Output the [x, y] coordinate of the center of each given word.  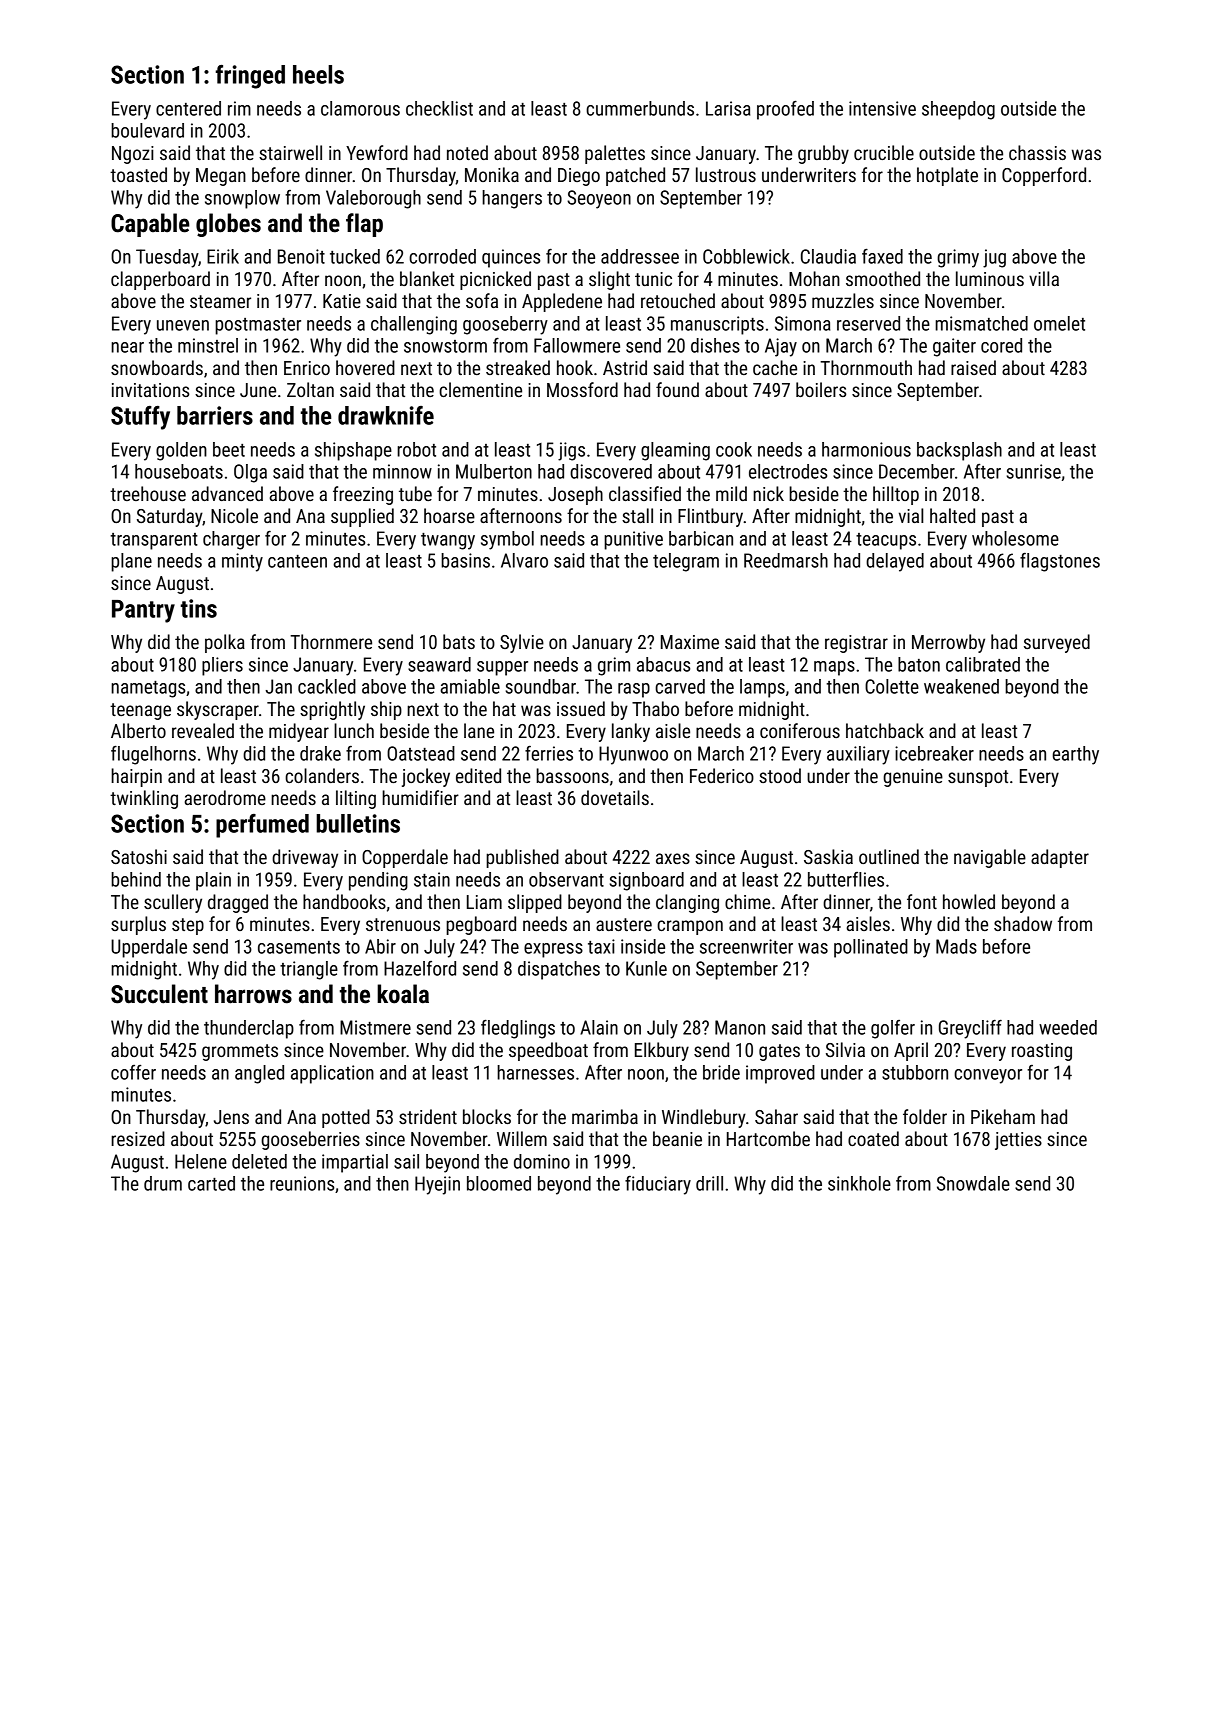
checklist [439, 108]
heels [318, 74]
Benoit [301, 256]
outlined [889, 856]
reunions [302, 1183]
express [553, 950]
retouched [678, 300]
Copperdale [405, 858]
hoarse [449, 515]
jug [994, 258]
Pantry [143, 611]
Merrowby [948, 643]
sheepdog [958, 110]
